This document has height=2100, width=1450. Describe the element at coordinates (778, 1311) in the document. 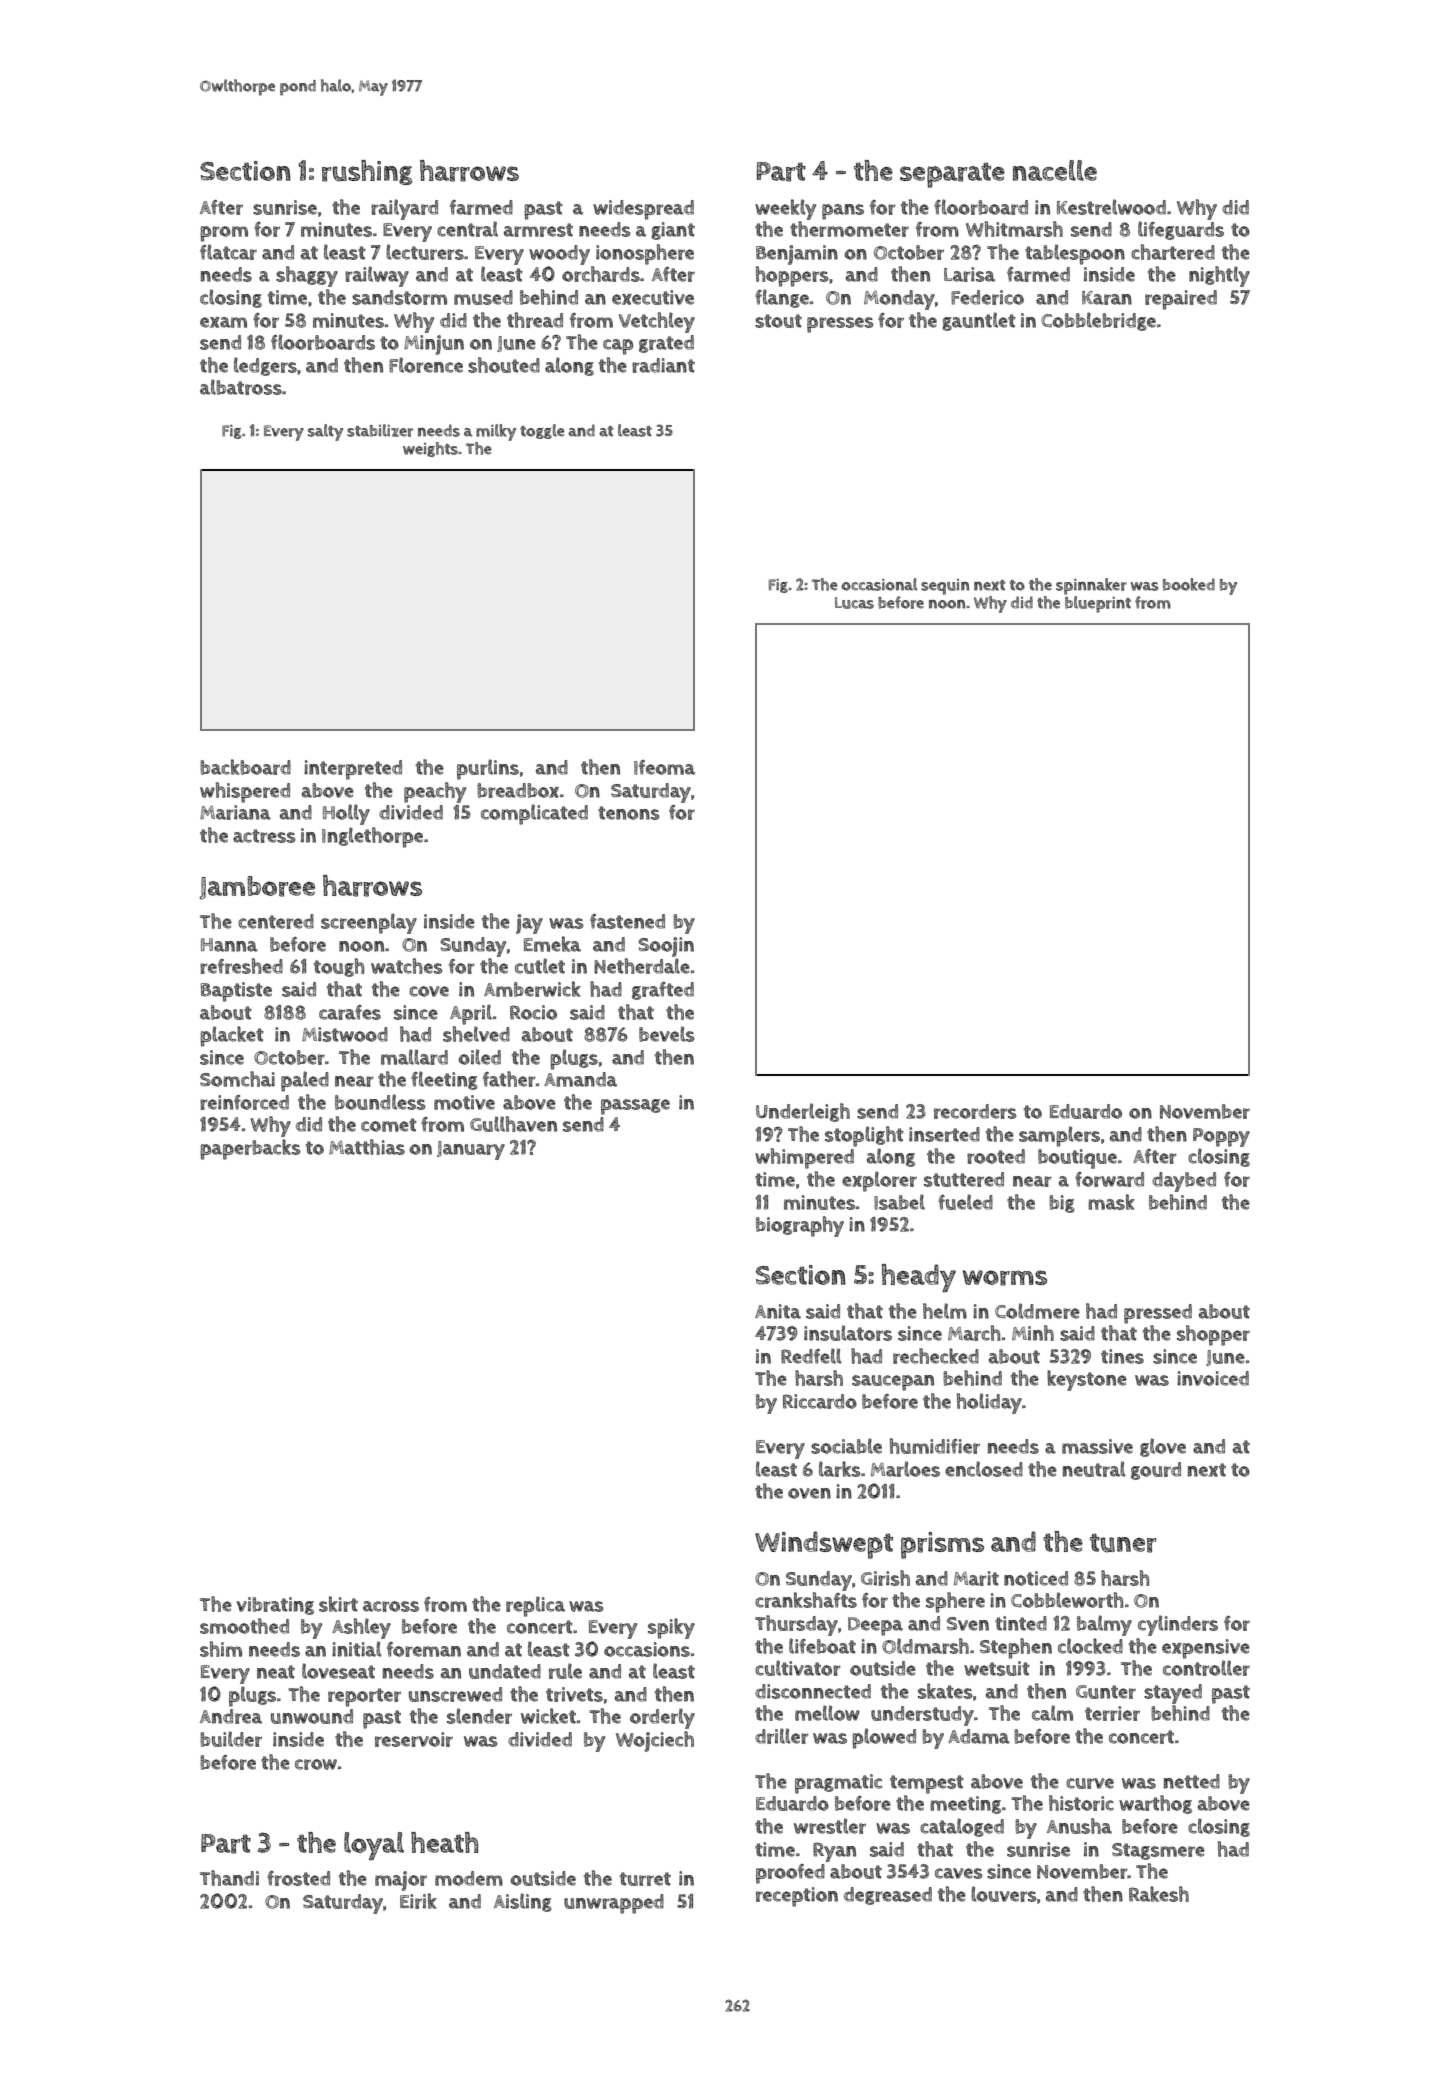

I see `Anita` at that location.
